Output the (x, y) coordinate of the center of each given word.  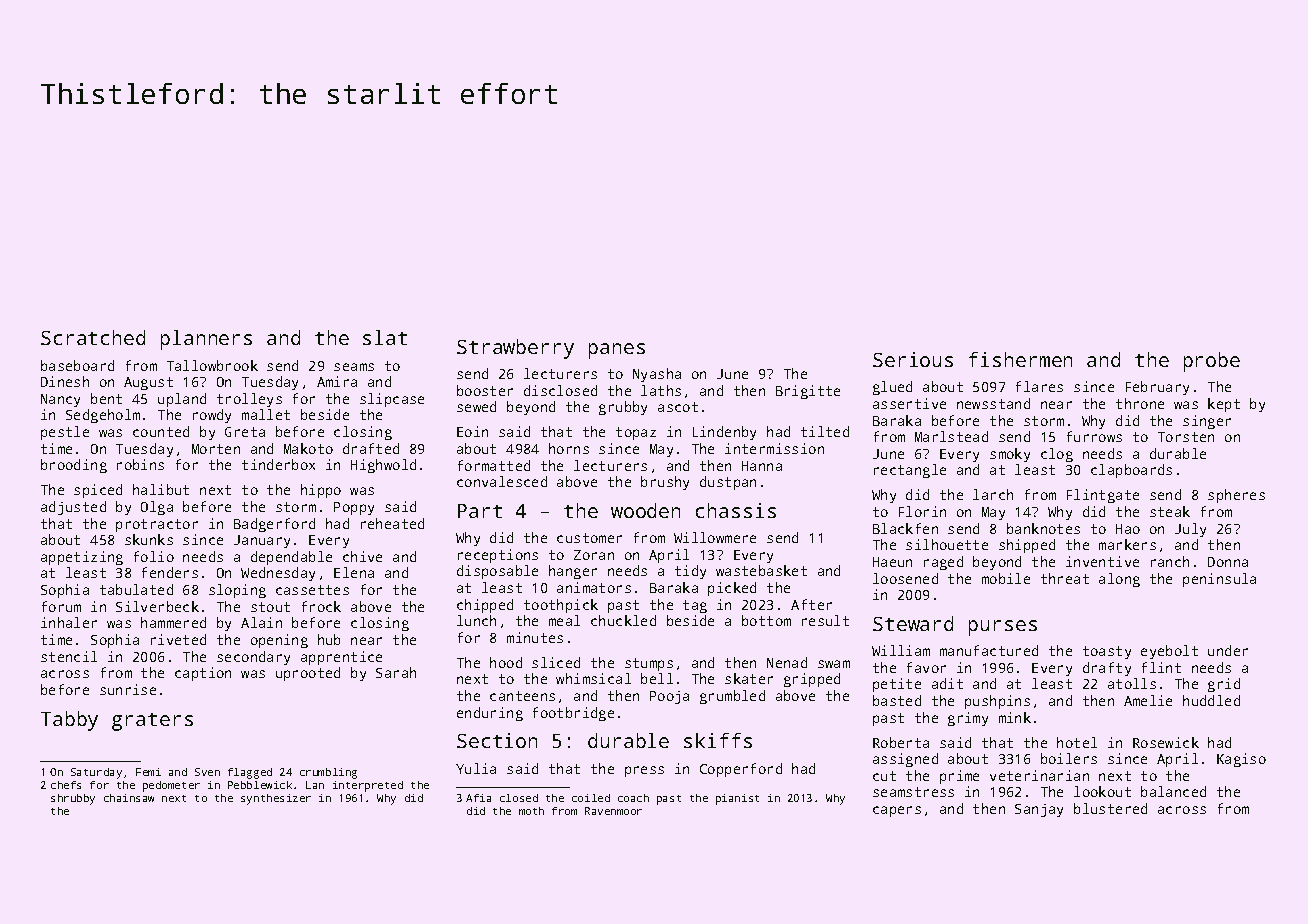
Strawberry (515, 349)
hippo (321, 491)
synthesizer (276, 799)
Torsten (1186, 437)
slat (385, 337)
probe (1212, 362)
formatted (494, 465)
